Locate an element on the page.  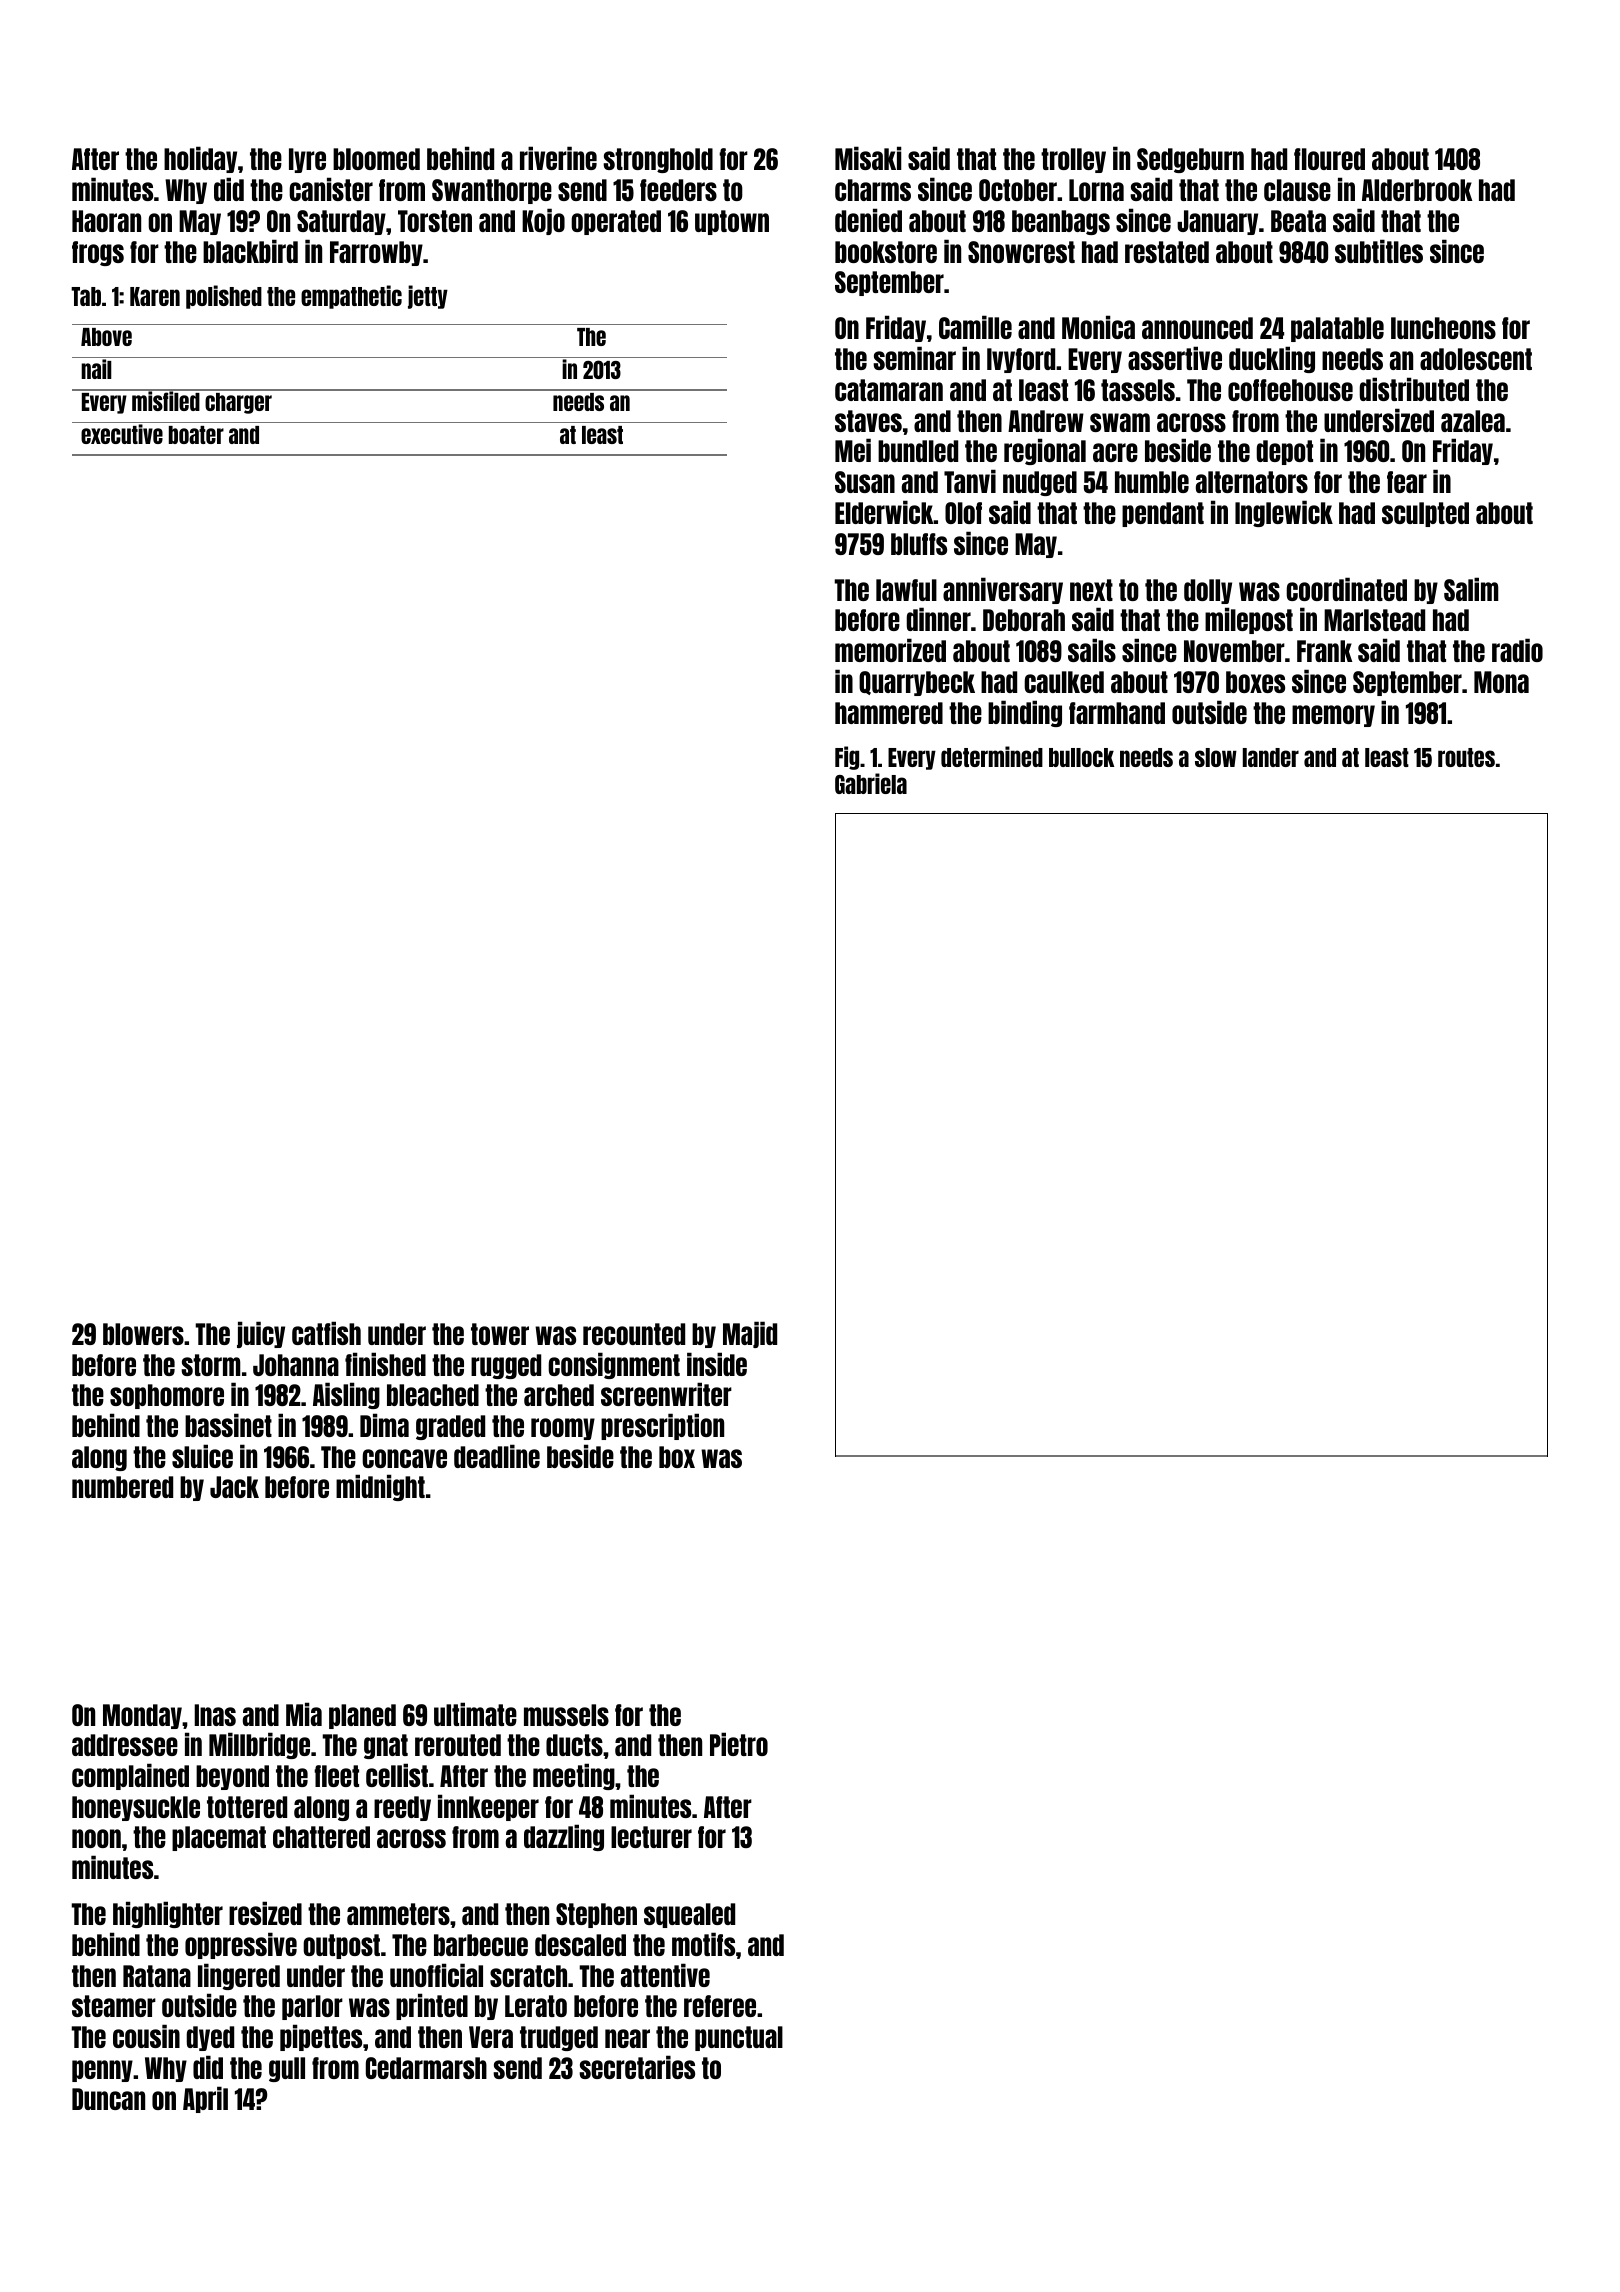
lecturer is located at coordinates (651, 1837).
